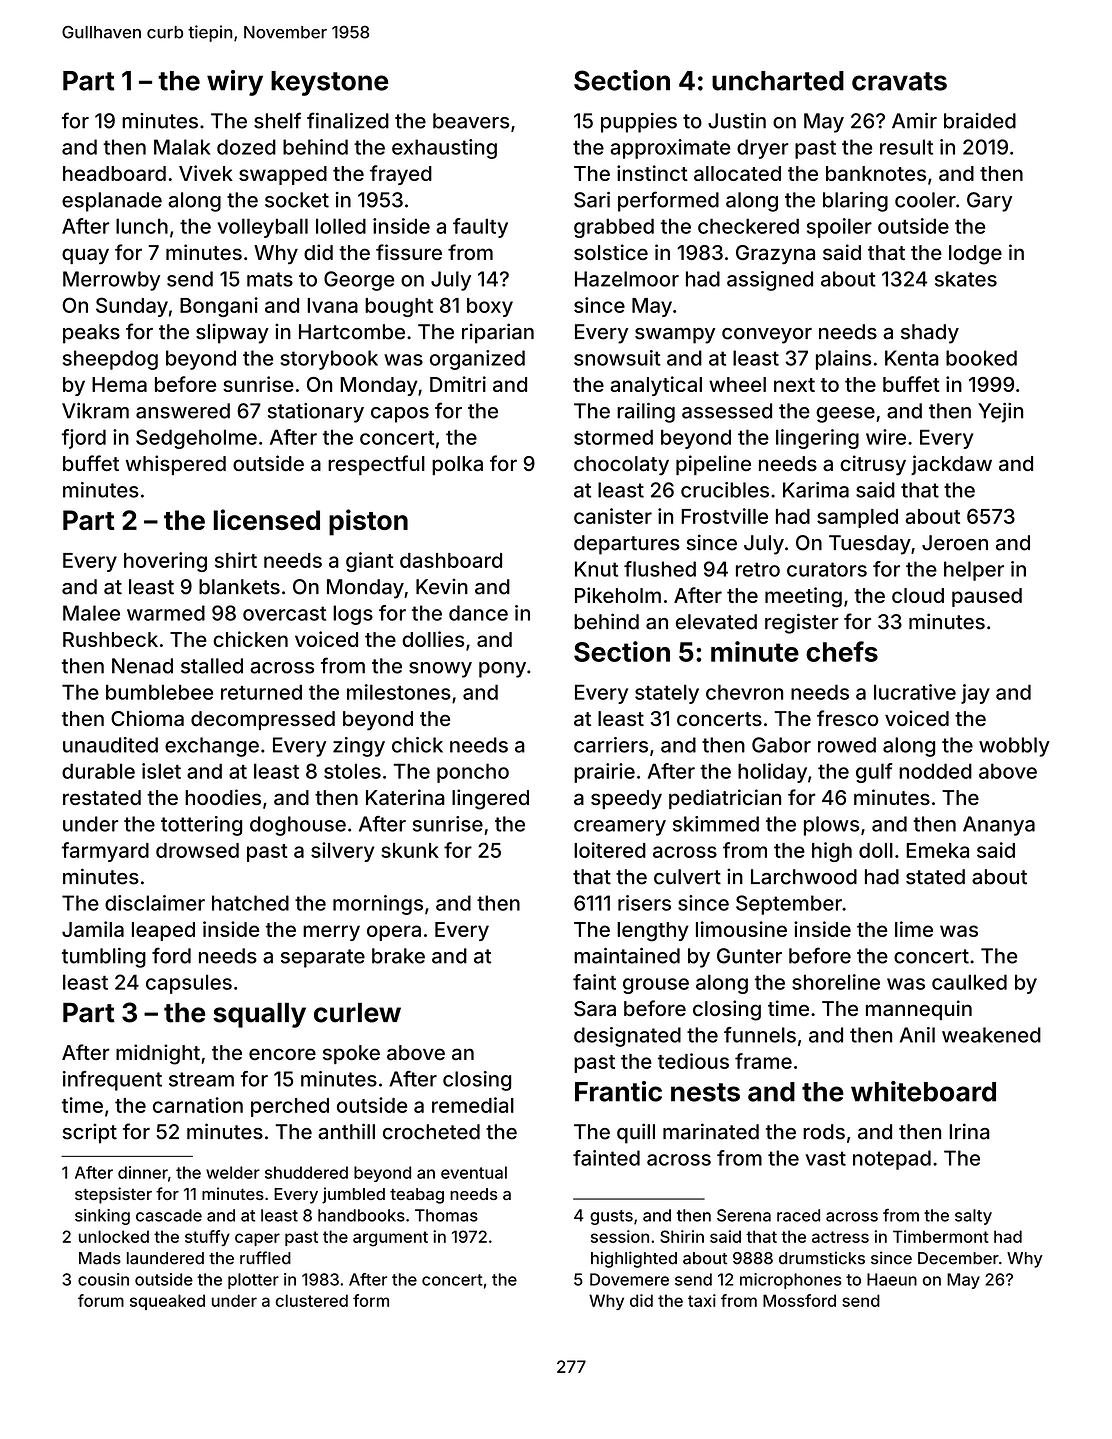 The width and height of the image is (1112, 1439). I want to click on plows, so click(831, 826).
